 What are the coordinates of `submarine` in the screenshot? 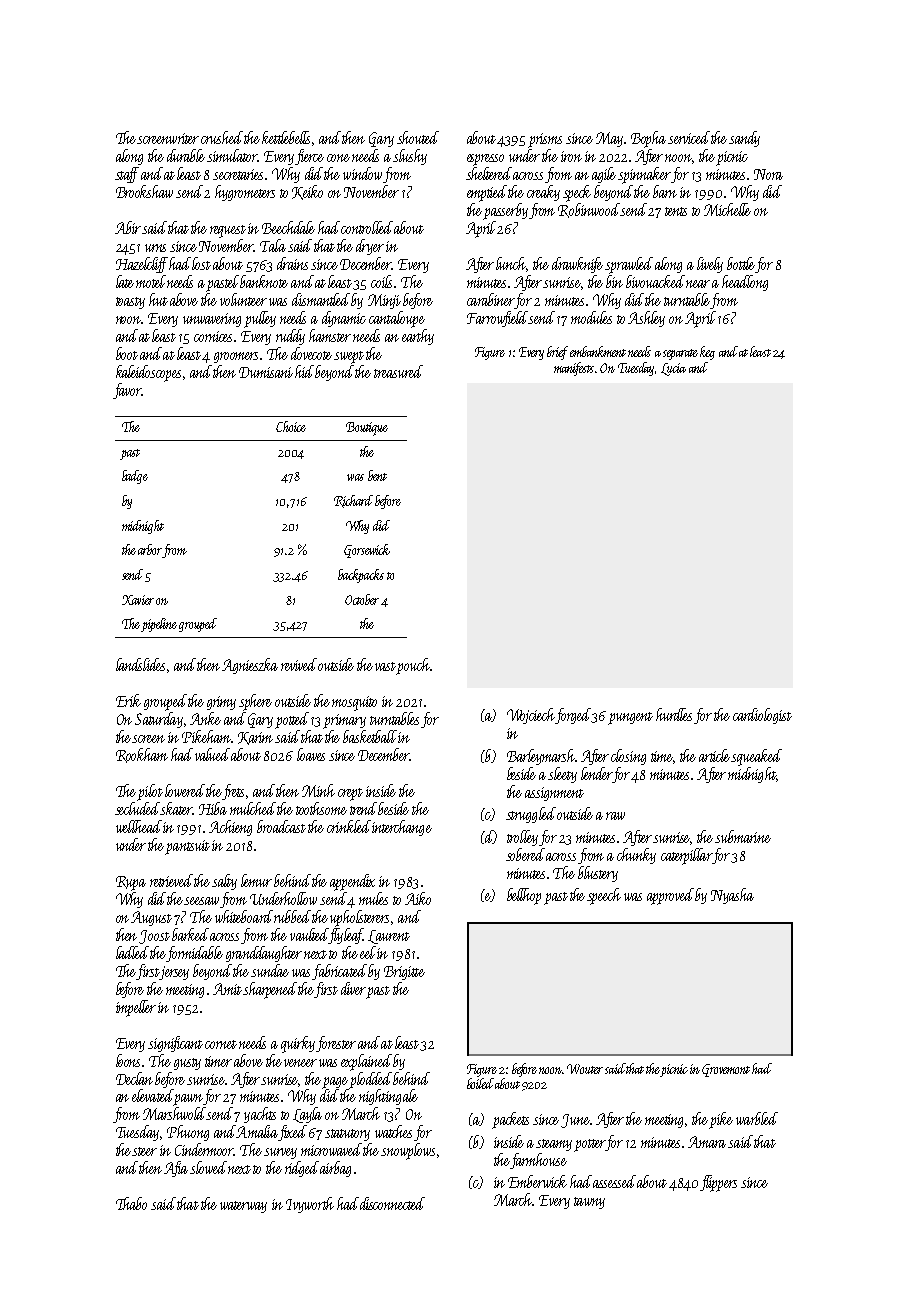 It's located at (743, 836).
